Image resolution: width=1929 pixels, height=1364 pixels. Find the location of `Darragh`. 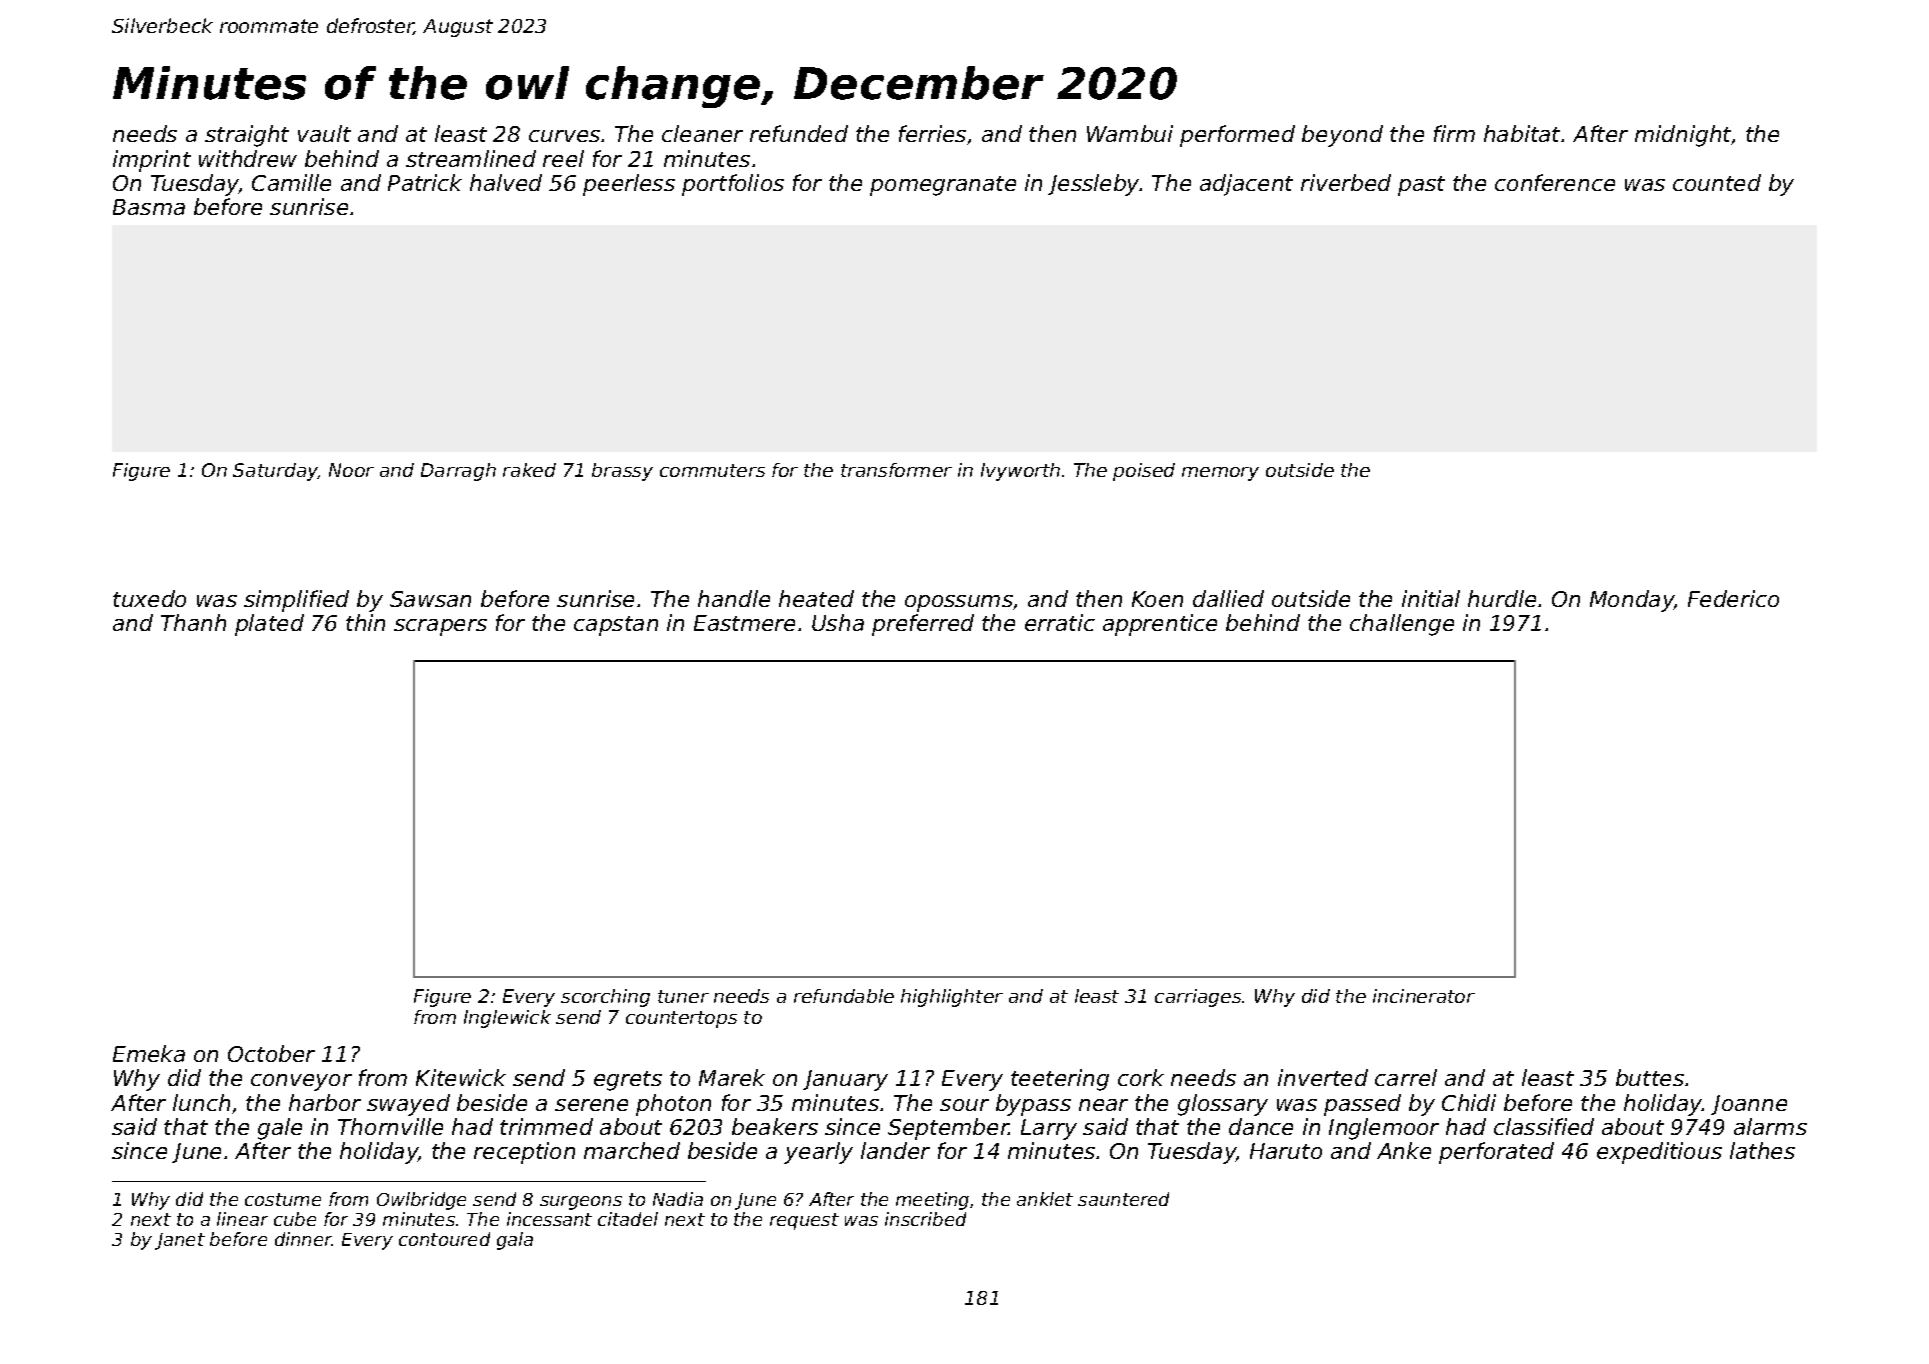

Darragh is located at coordinates (458, 472).
